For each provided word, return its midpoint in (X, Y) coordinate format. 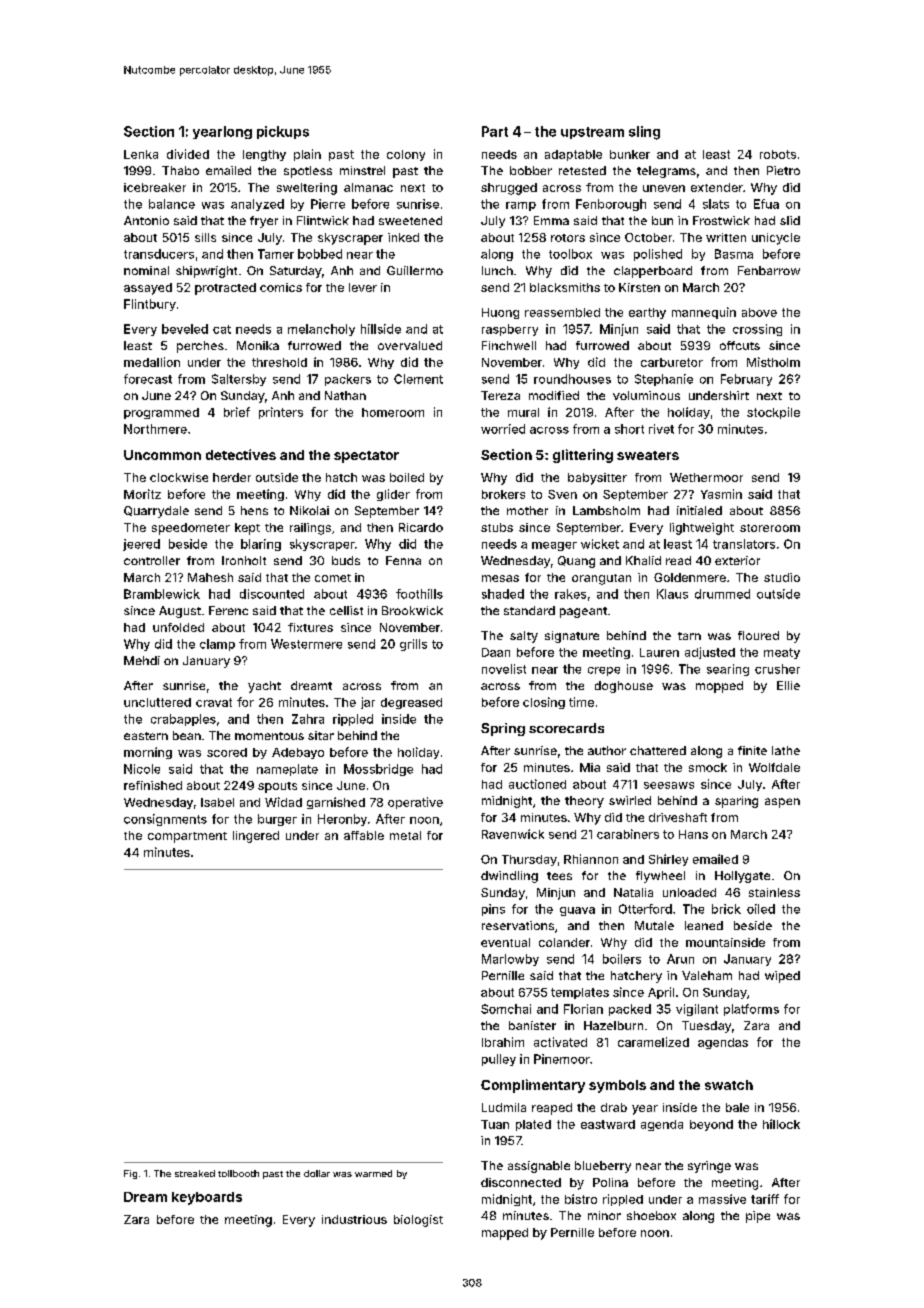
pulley (499, 1060)
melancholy (321, 330)
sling (644, 133)
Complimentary (533, 1086)
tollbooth (238, 1173)
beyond (711, 1125)
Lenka (141, 154)
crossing (757, 330)
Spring (503, 729)
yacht (264, 687)
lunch (497, 270)
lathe (786, 750)
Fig (130, 1174)
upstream (592, 133)
